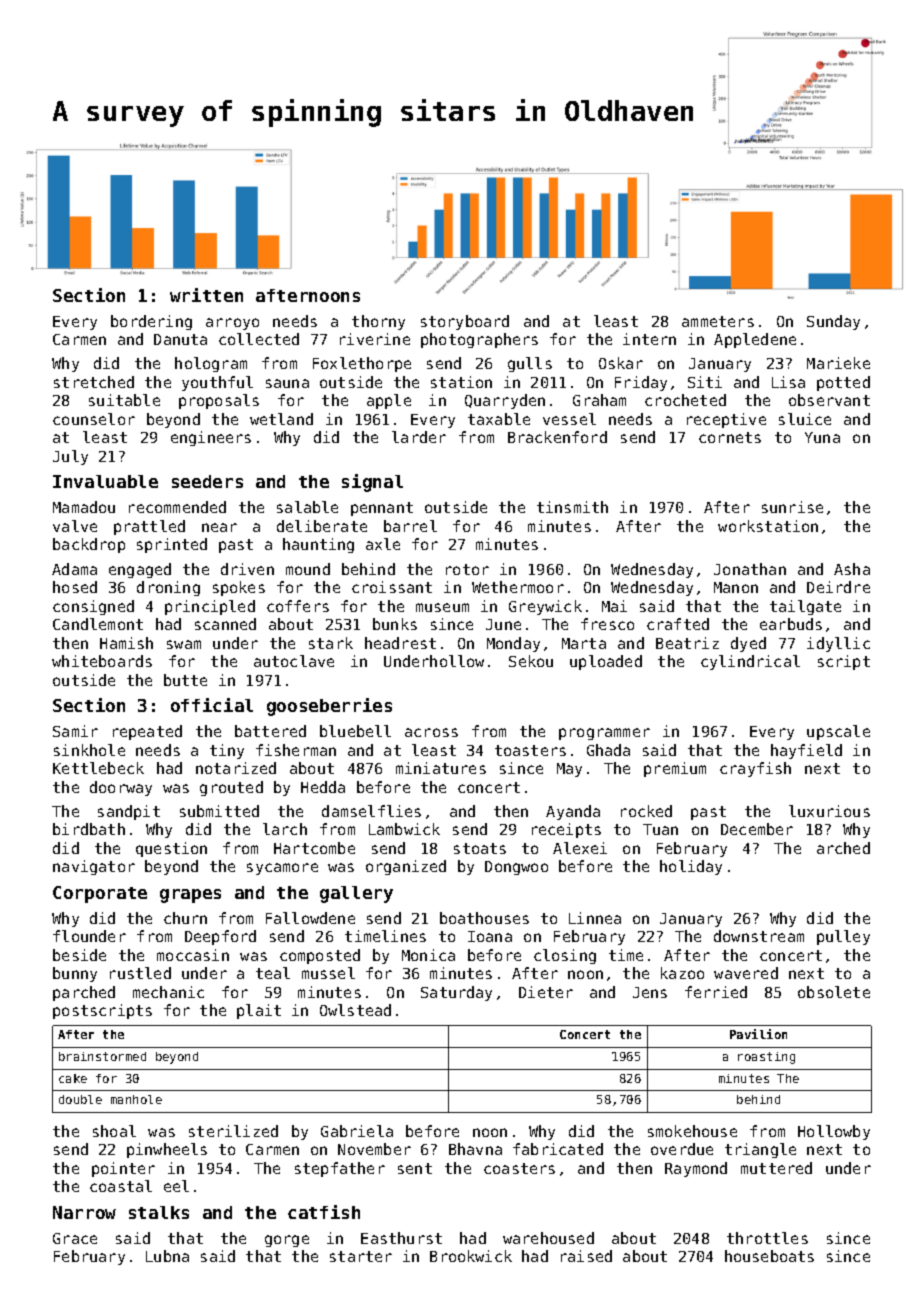 The width and height of the page is (924, 1314). I want to click on bunny, so click(75, 974).
